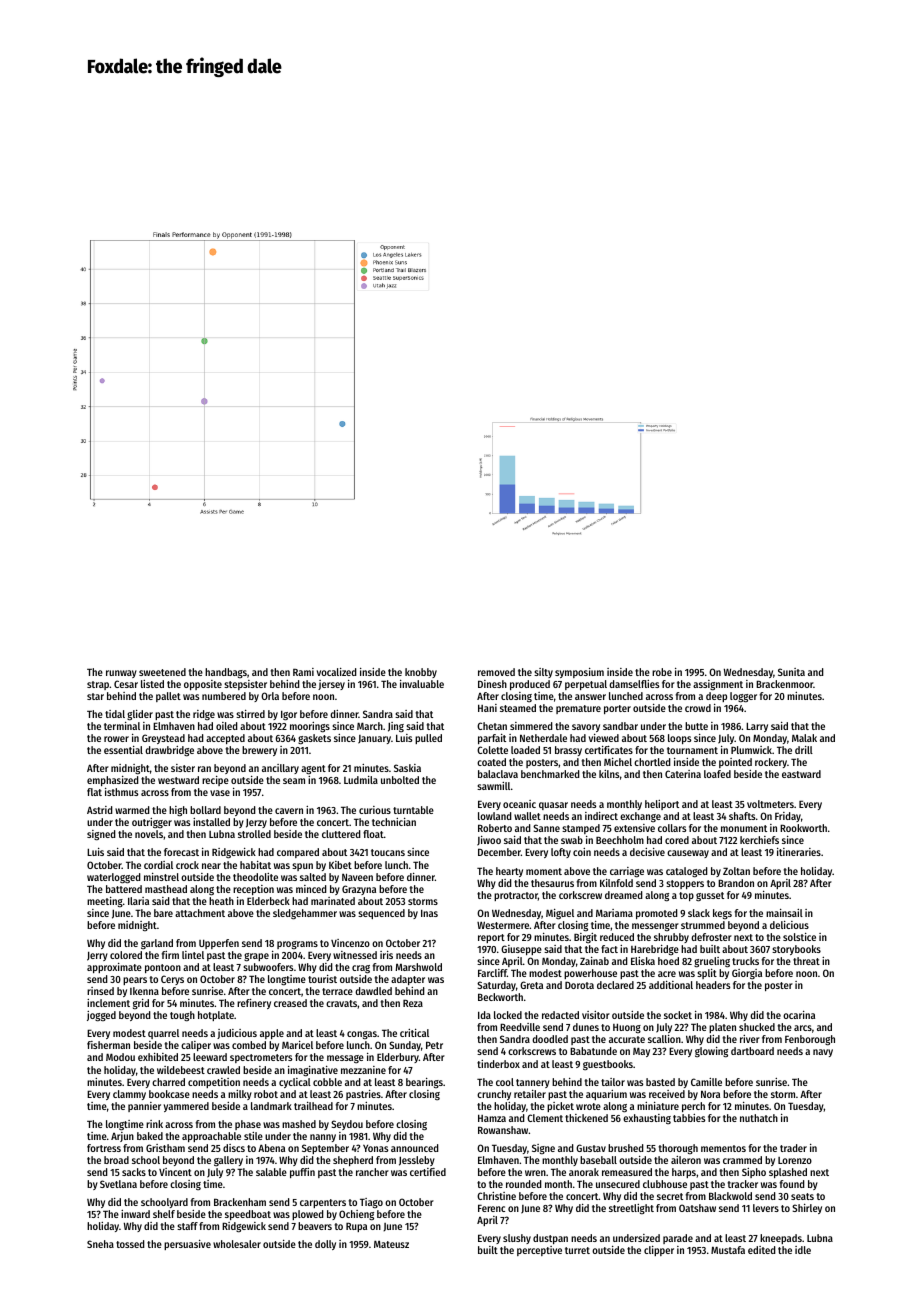 Image resolution: width=924 pixels, height=1308 pixels. Describe the element at coordinates (678, 1149) in the document. I see `thorough` at that location.
